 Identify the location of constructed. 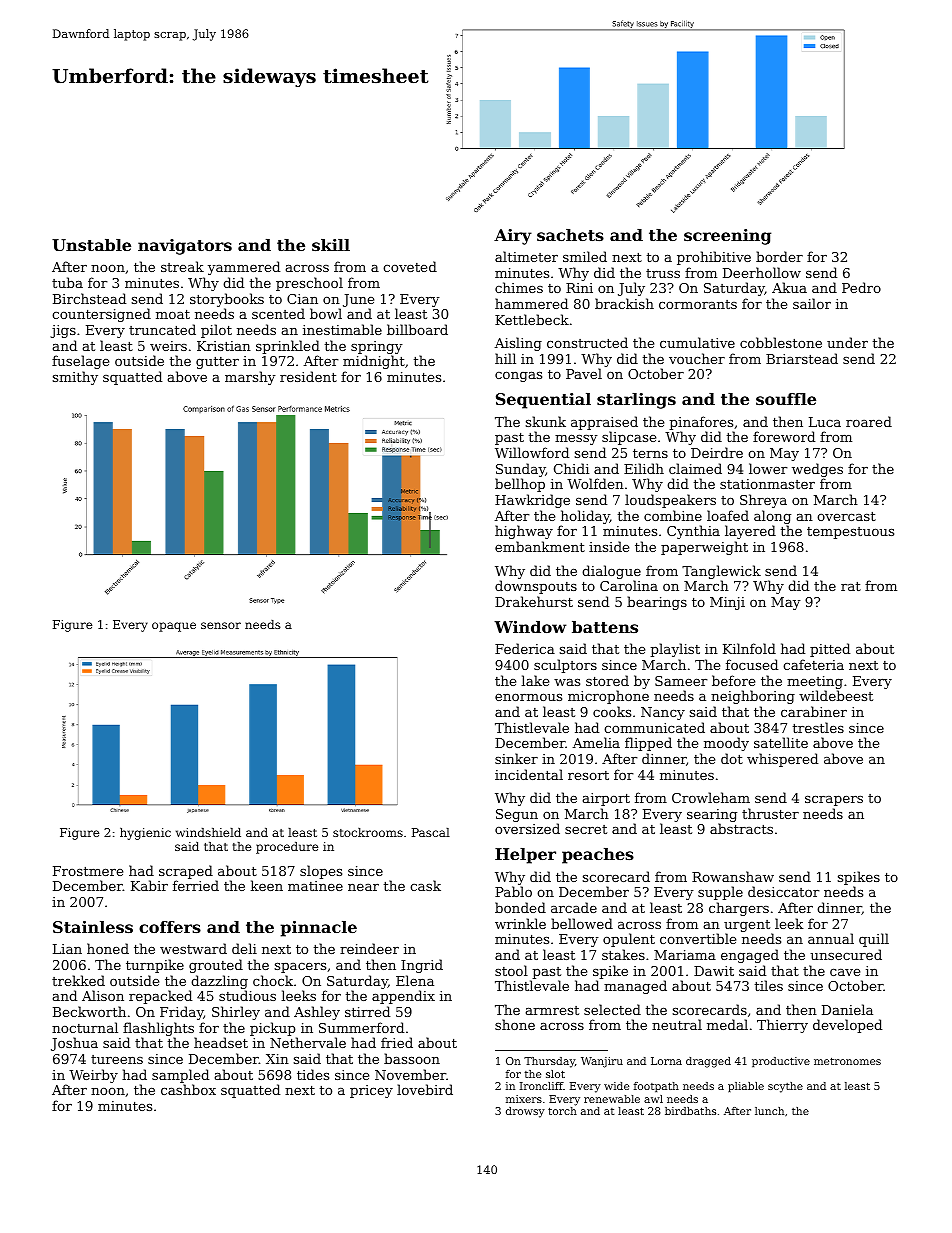
(587, 342).
